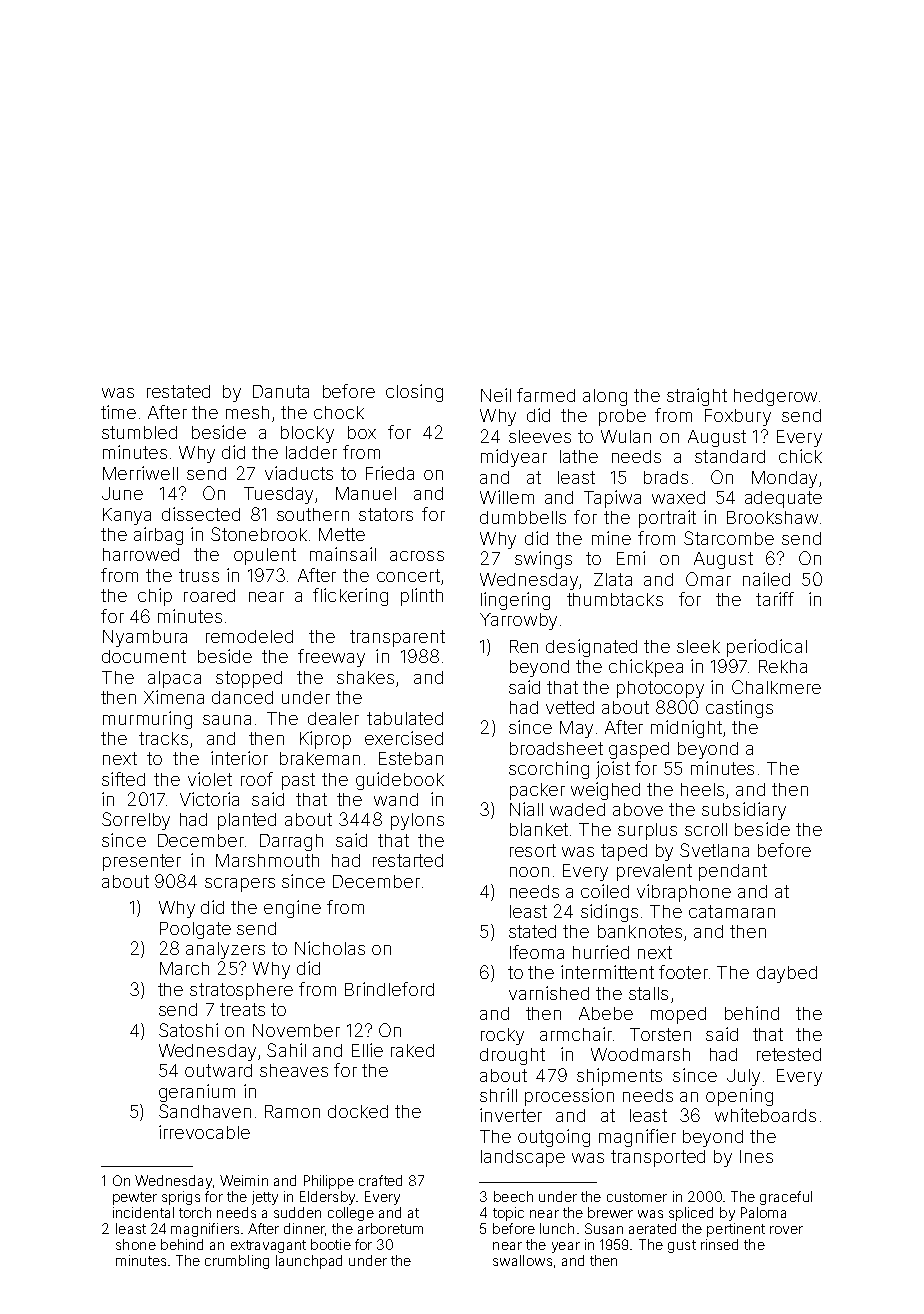 The height and width of the screenshot is (1314, 924). What do you see at coordinates (570, 707) in the screenshot?
I see `vetted` at bounding box center [570, 707].
